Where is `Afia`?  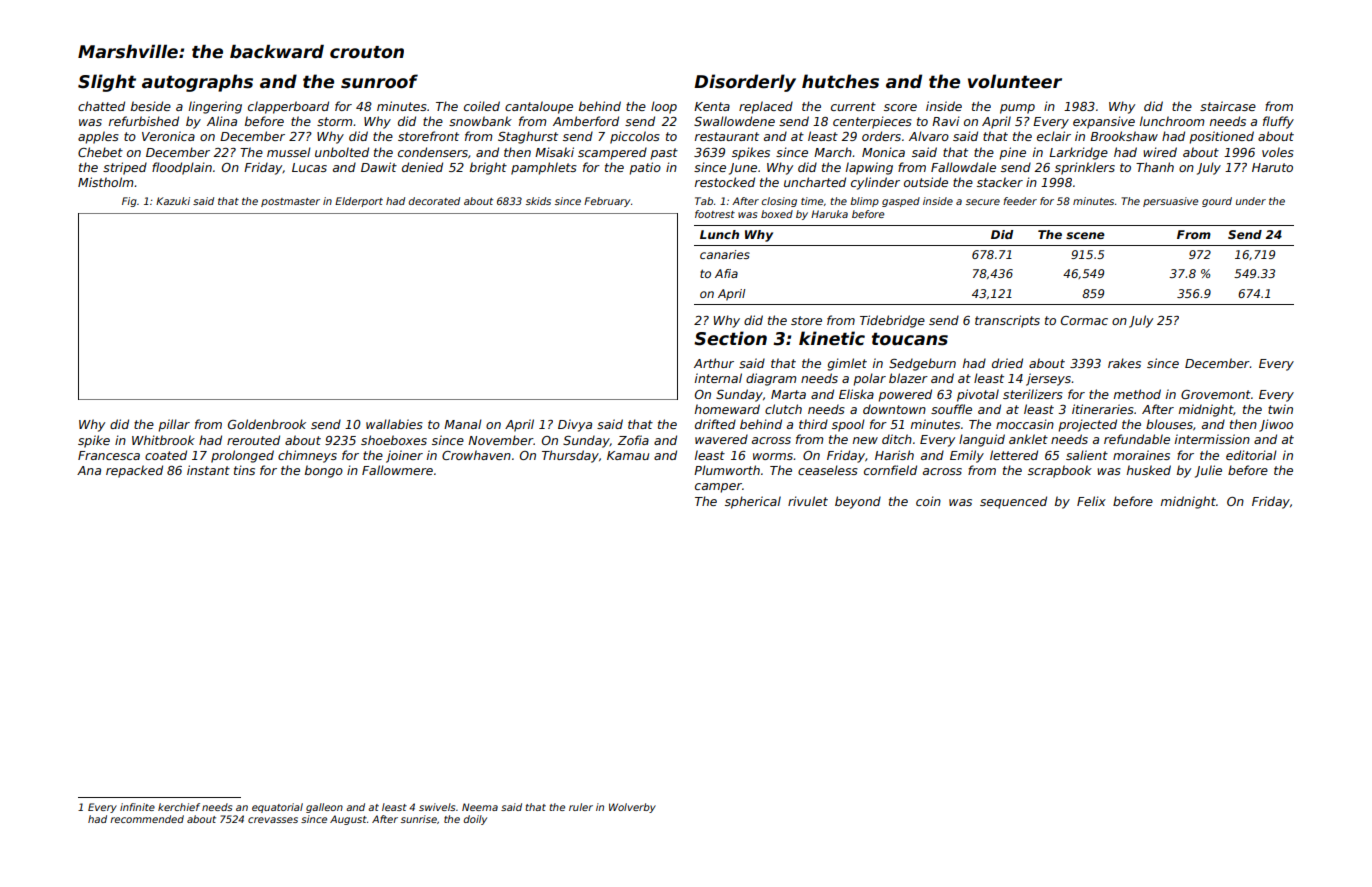
Afia is located at coordinates (726, 273).
